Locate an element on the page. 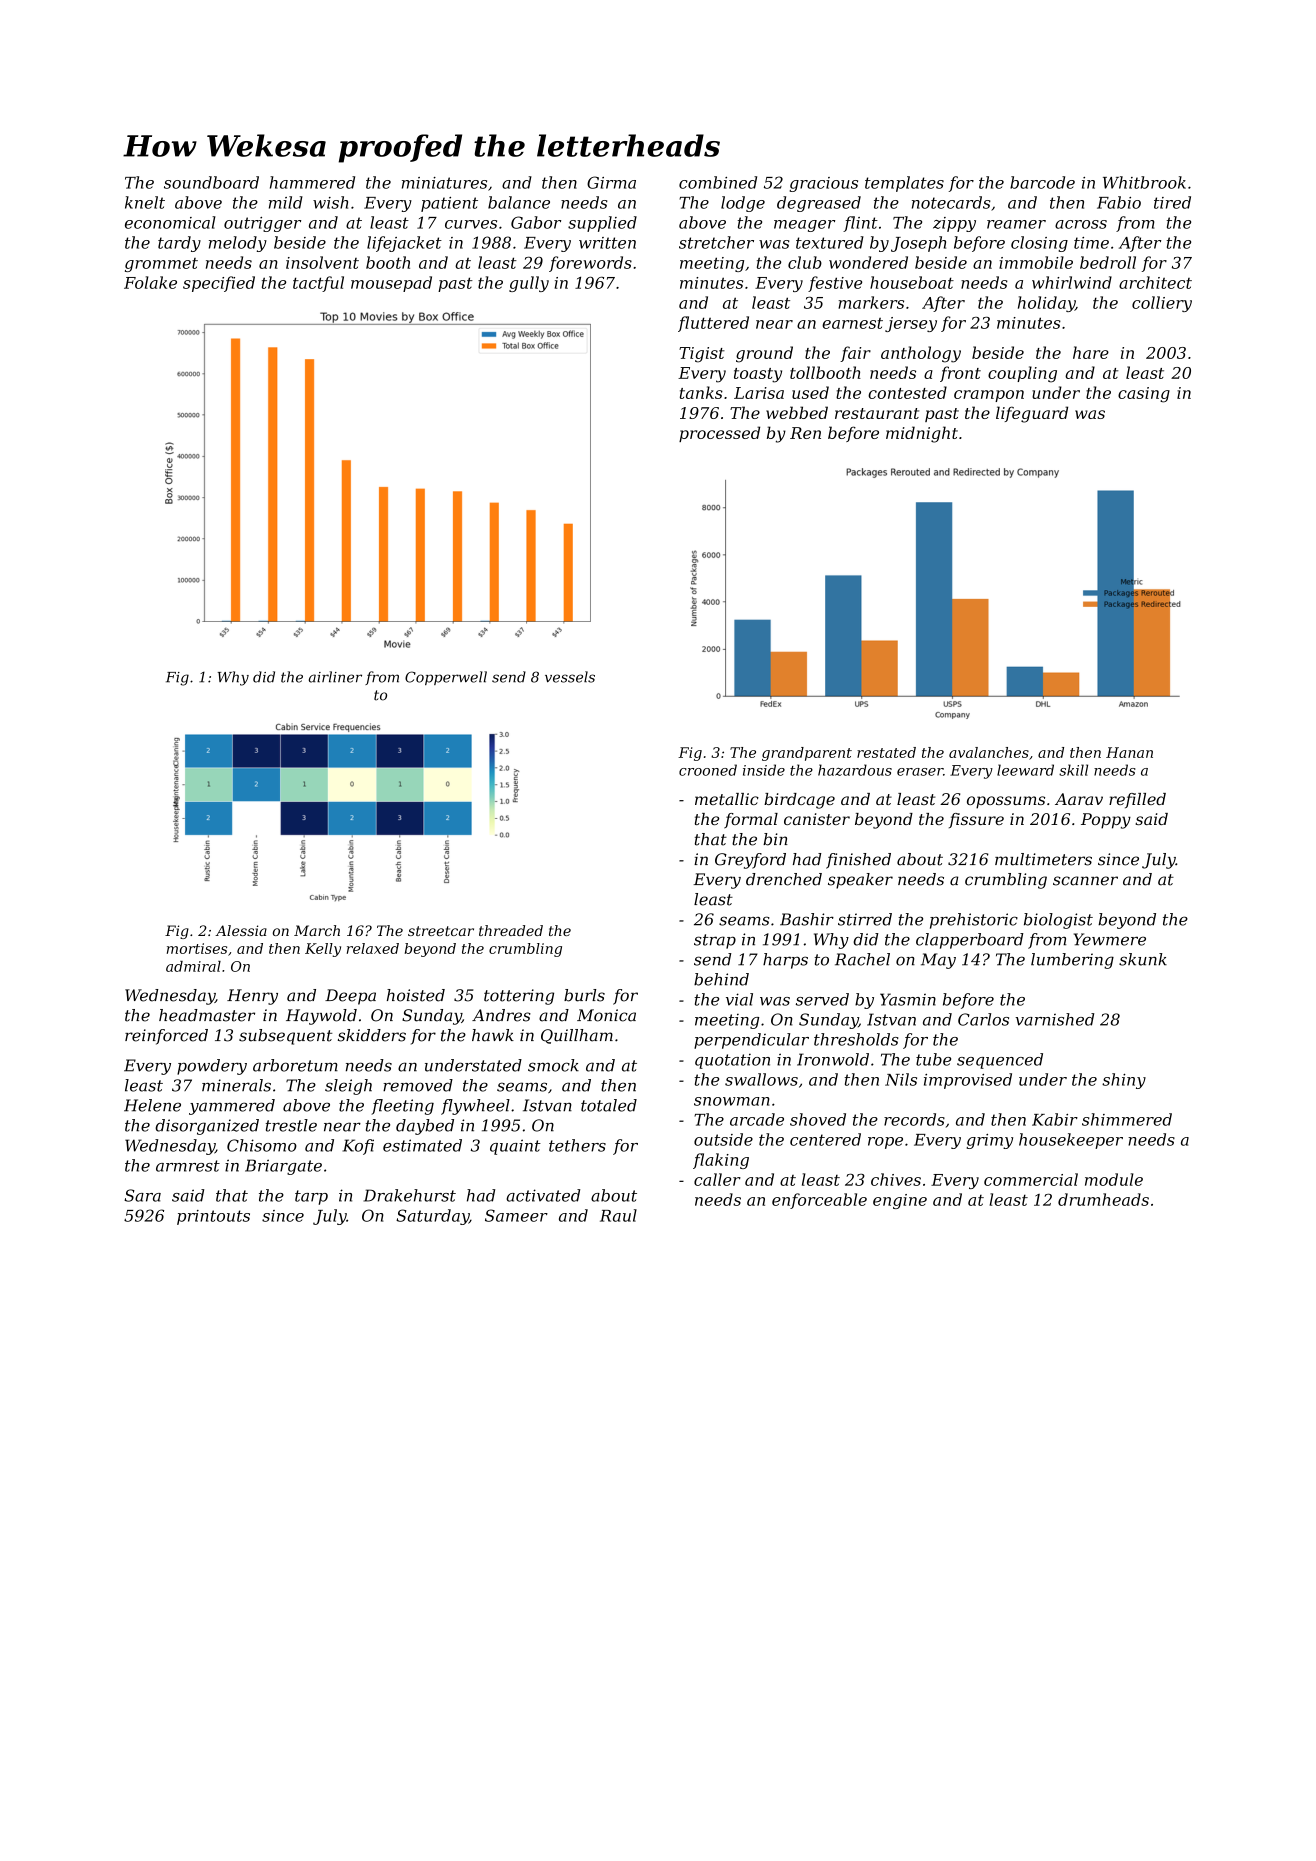 The height and width of the document is (1861, 1316). Sara is located at coordinates (142, 1195).
